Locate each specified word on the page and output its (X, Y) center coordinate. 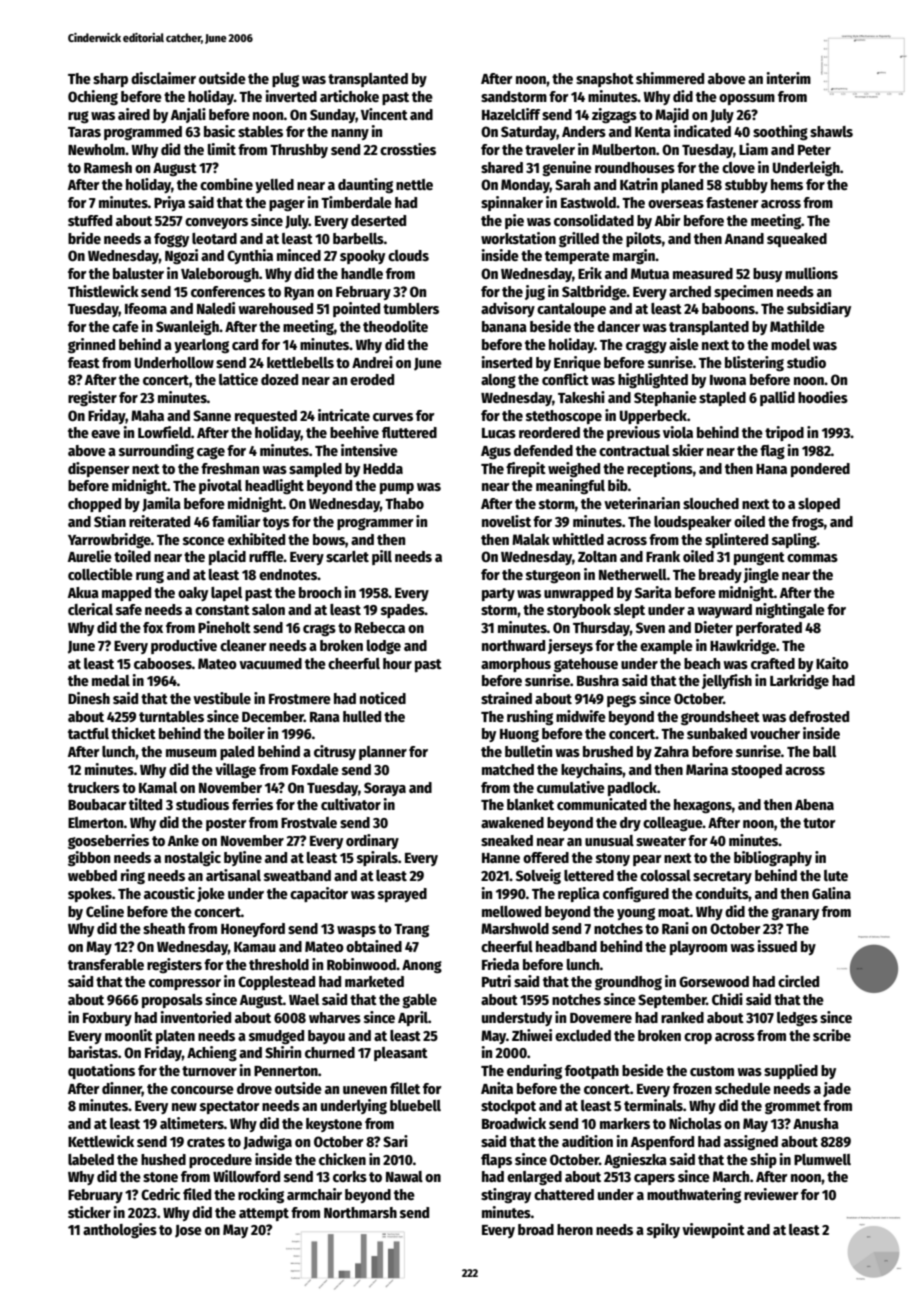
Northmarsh (360, 1212)
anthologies (120, 1230)
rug (78, 117)
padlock (632, 789)
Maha (147, 415)
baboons (728, 308)
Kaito (832, 663)
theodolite (395, 326)
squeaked (797, 240)
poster (226, 824)
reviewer (771, 1194)
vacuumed (270, 663)
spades (403, 611)
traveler (550, 149)
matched (508, 769)
